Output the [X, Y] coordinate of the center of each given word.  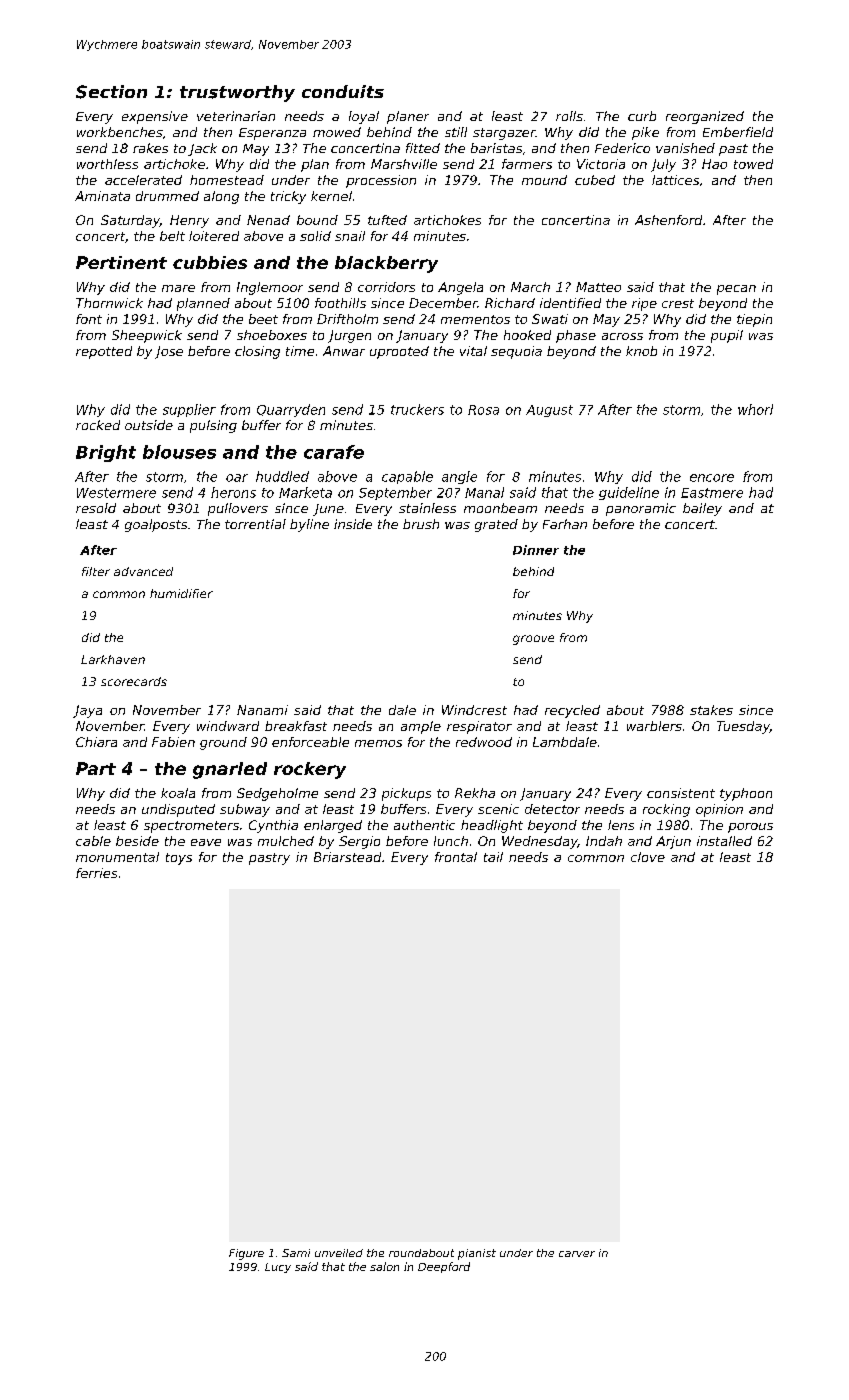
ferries [96, 873]
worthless [107, 164]
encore [712, 478]
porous [750, 828]
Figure [246, 1254]
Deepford [444, 1267]
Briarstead [347, 857]
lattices [675, 180]
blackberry [386, 264]
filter [96, 571]
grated [496, 525]
